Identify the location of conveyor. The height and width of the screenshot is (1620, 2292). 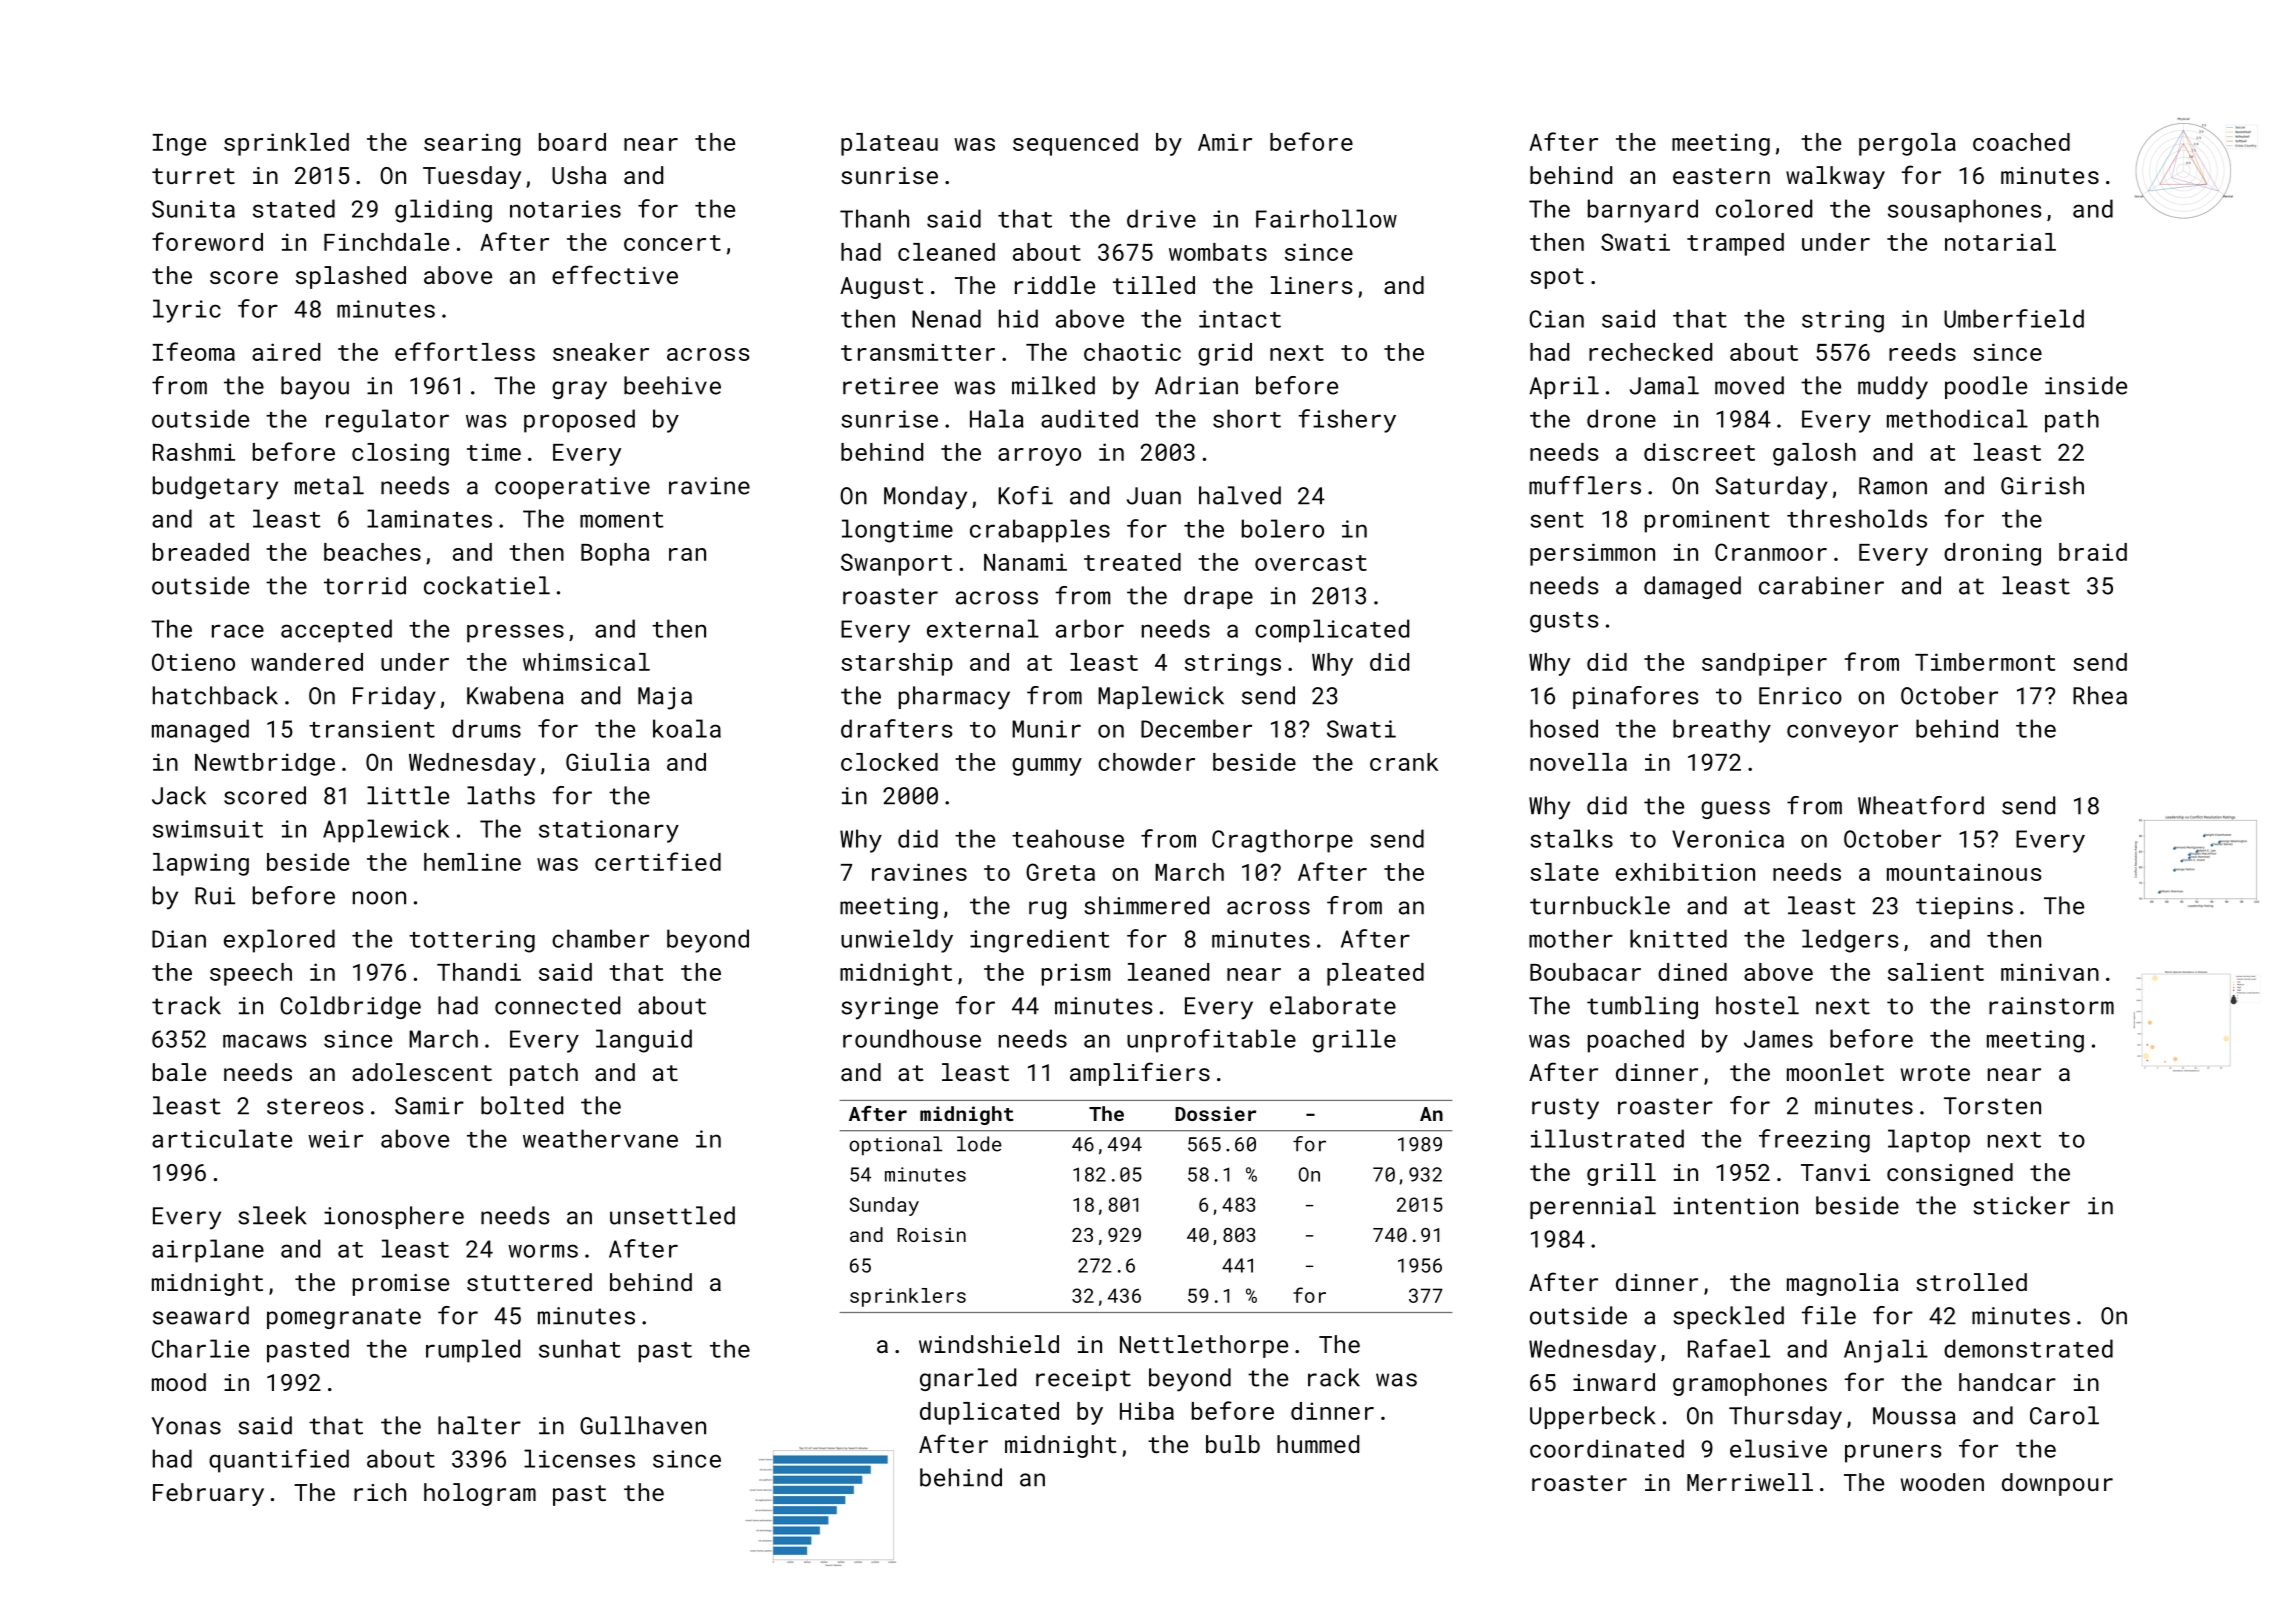
(1842, 733).
